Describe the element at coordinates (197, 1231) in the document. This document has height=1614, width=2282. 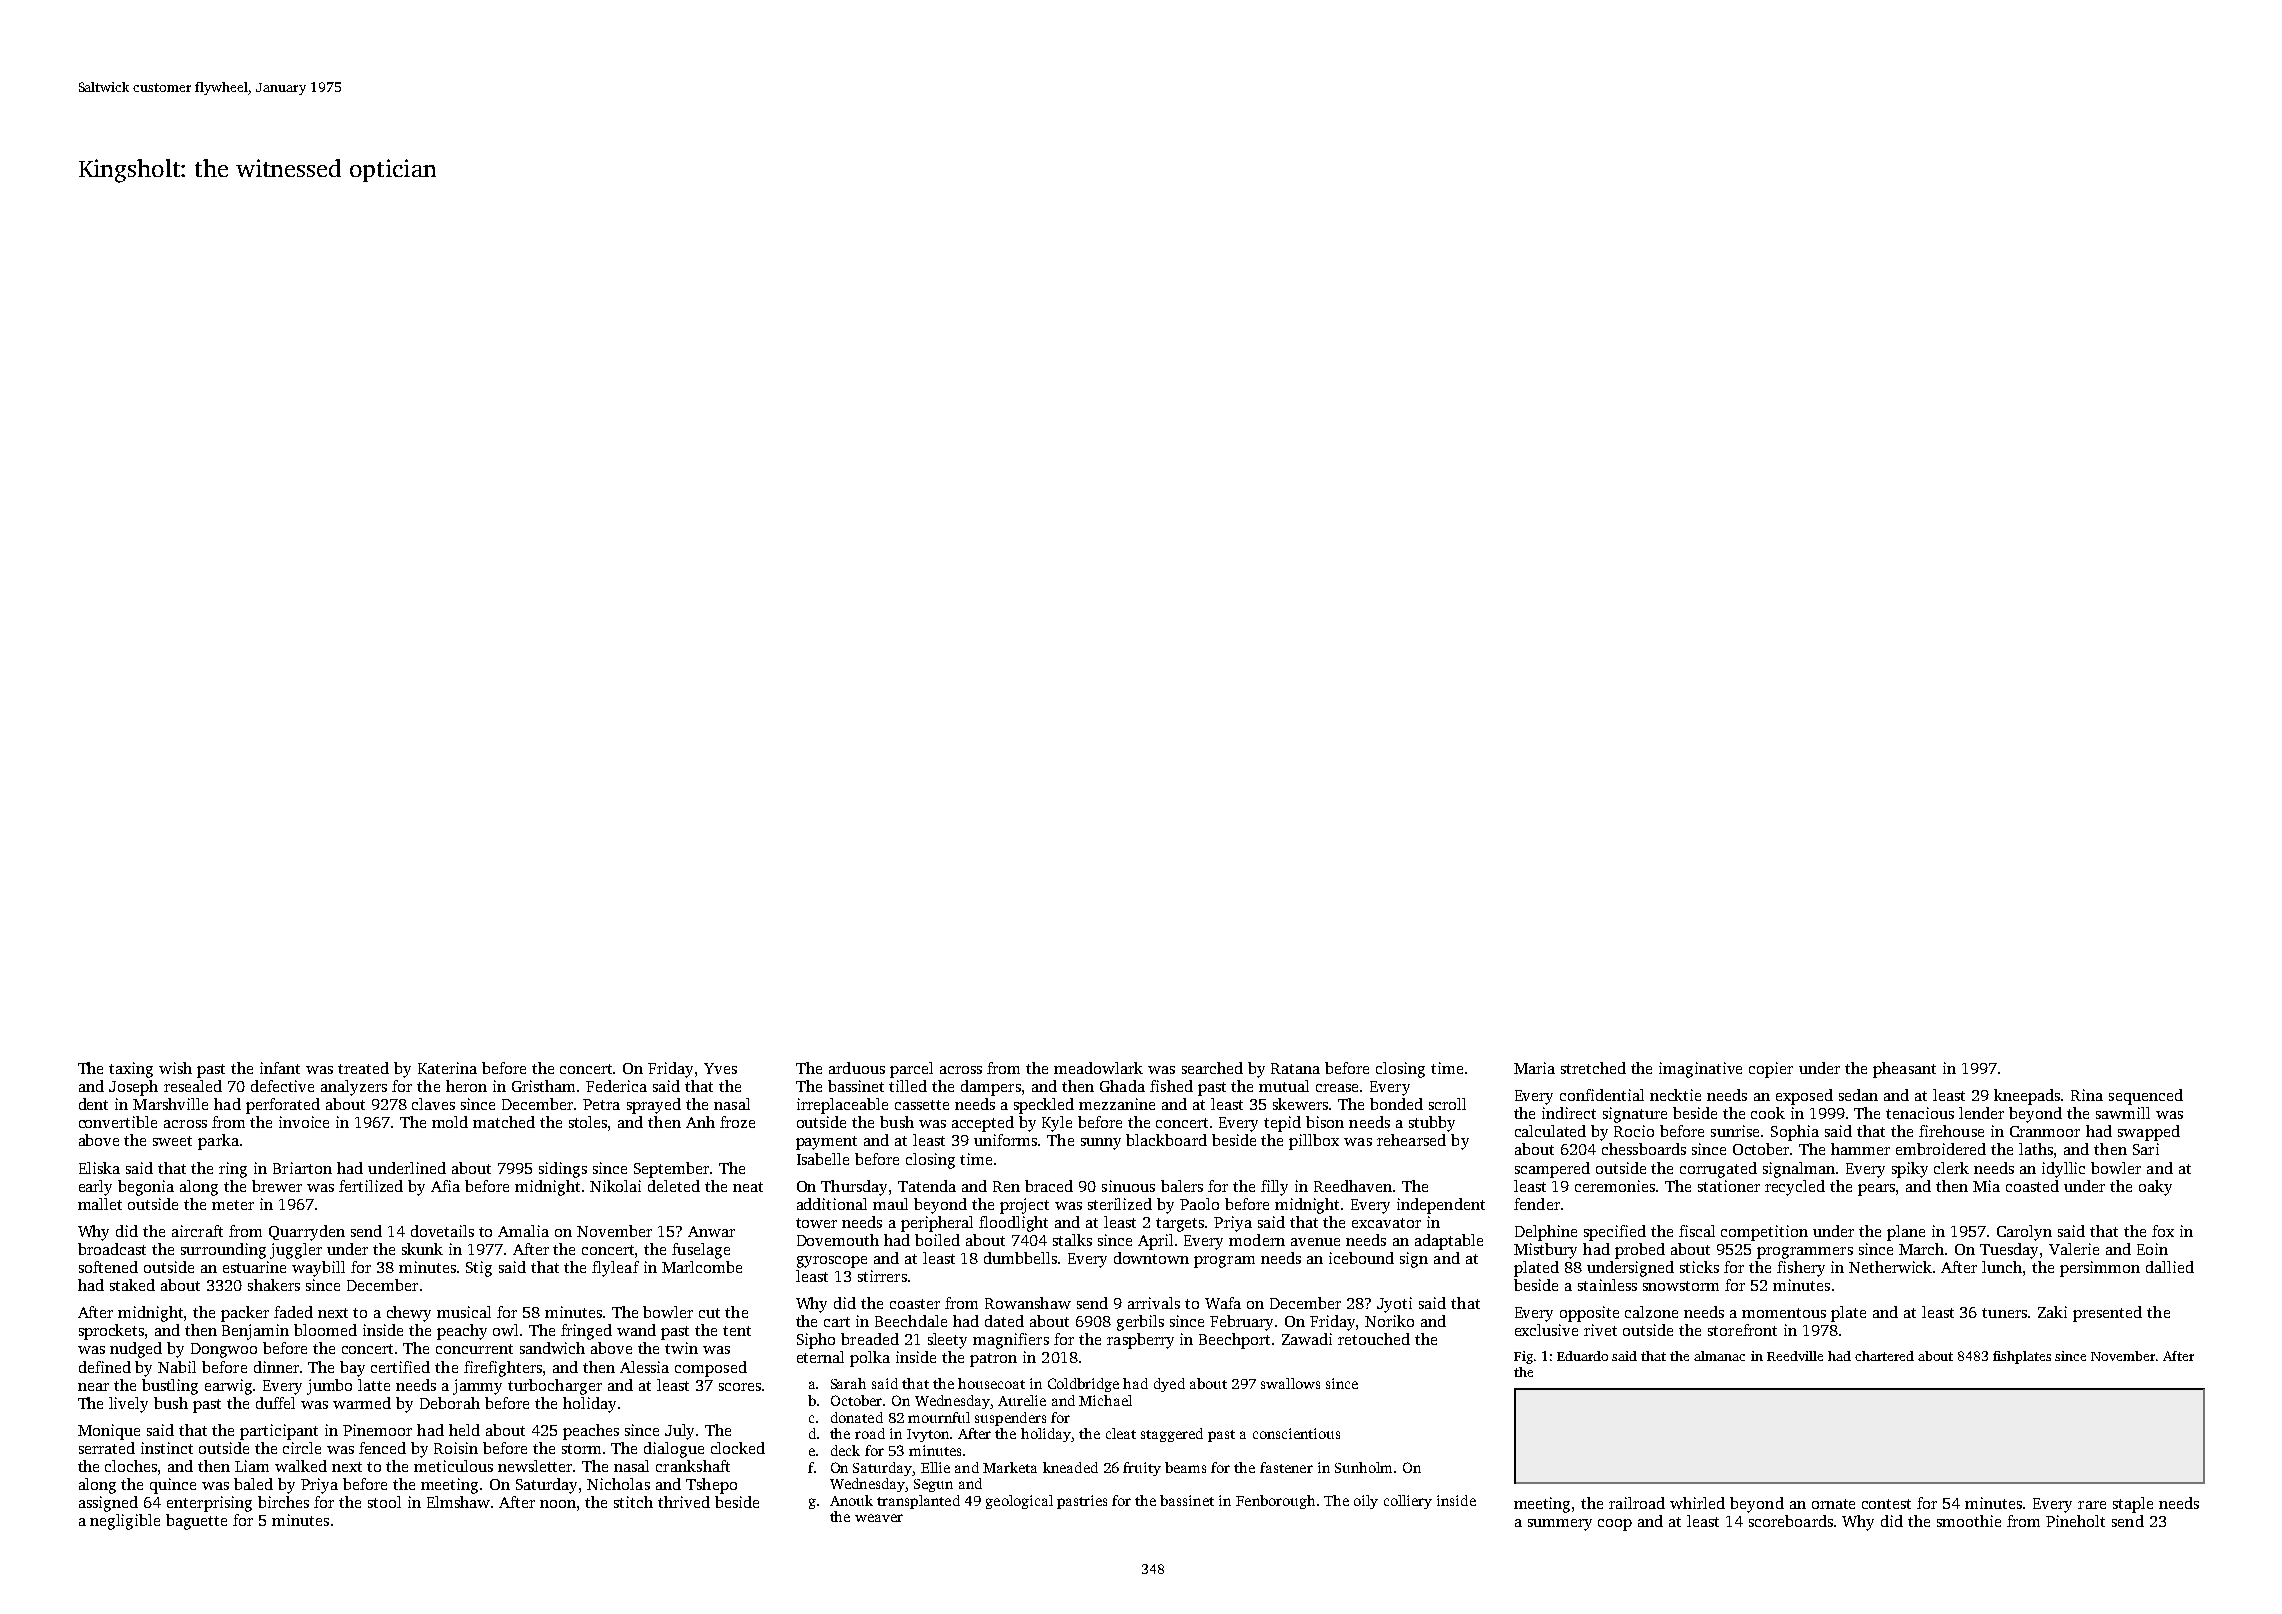
I see `aircraft` at that location.
